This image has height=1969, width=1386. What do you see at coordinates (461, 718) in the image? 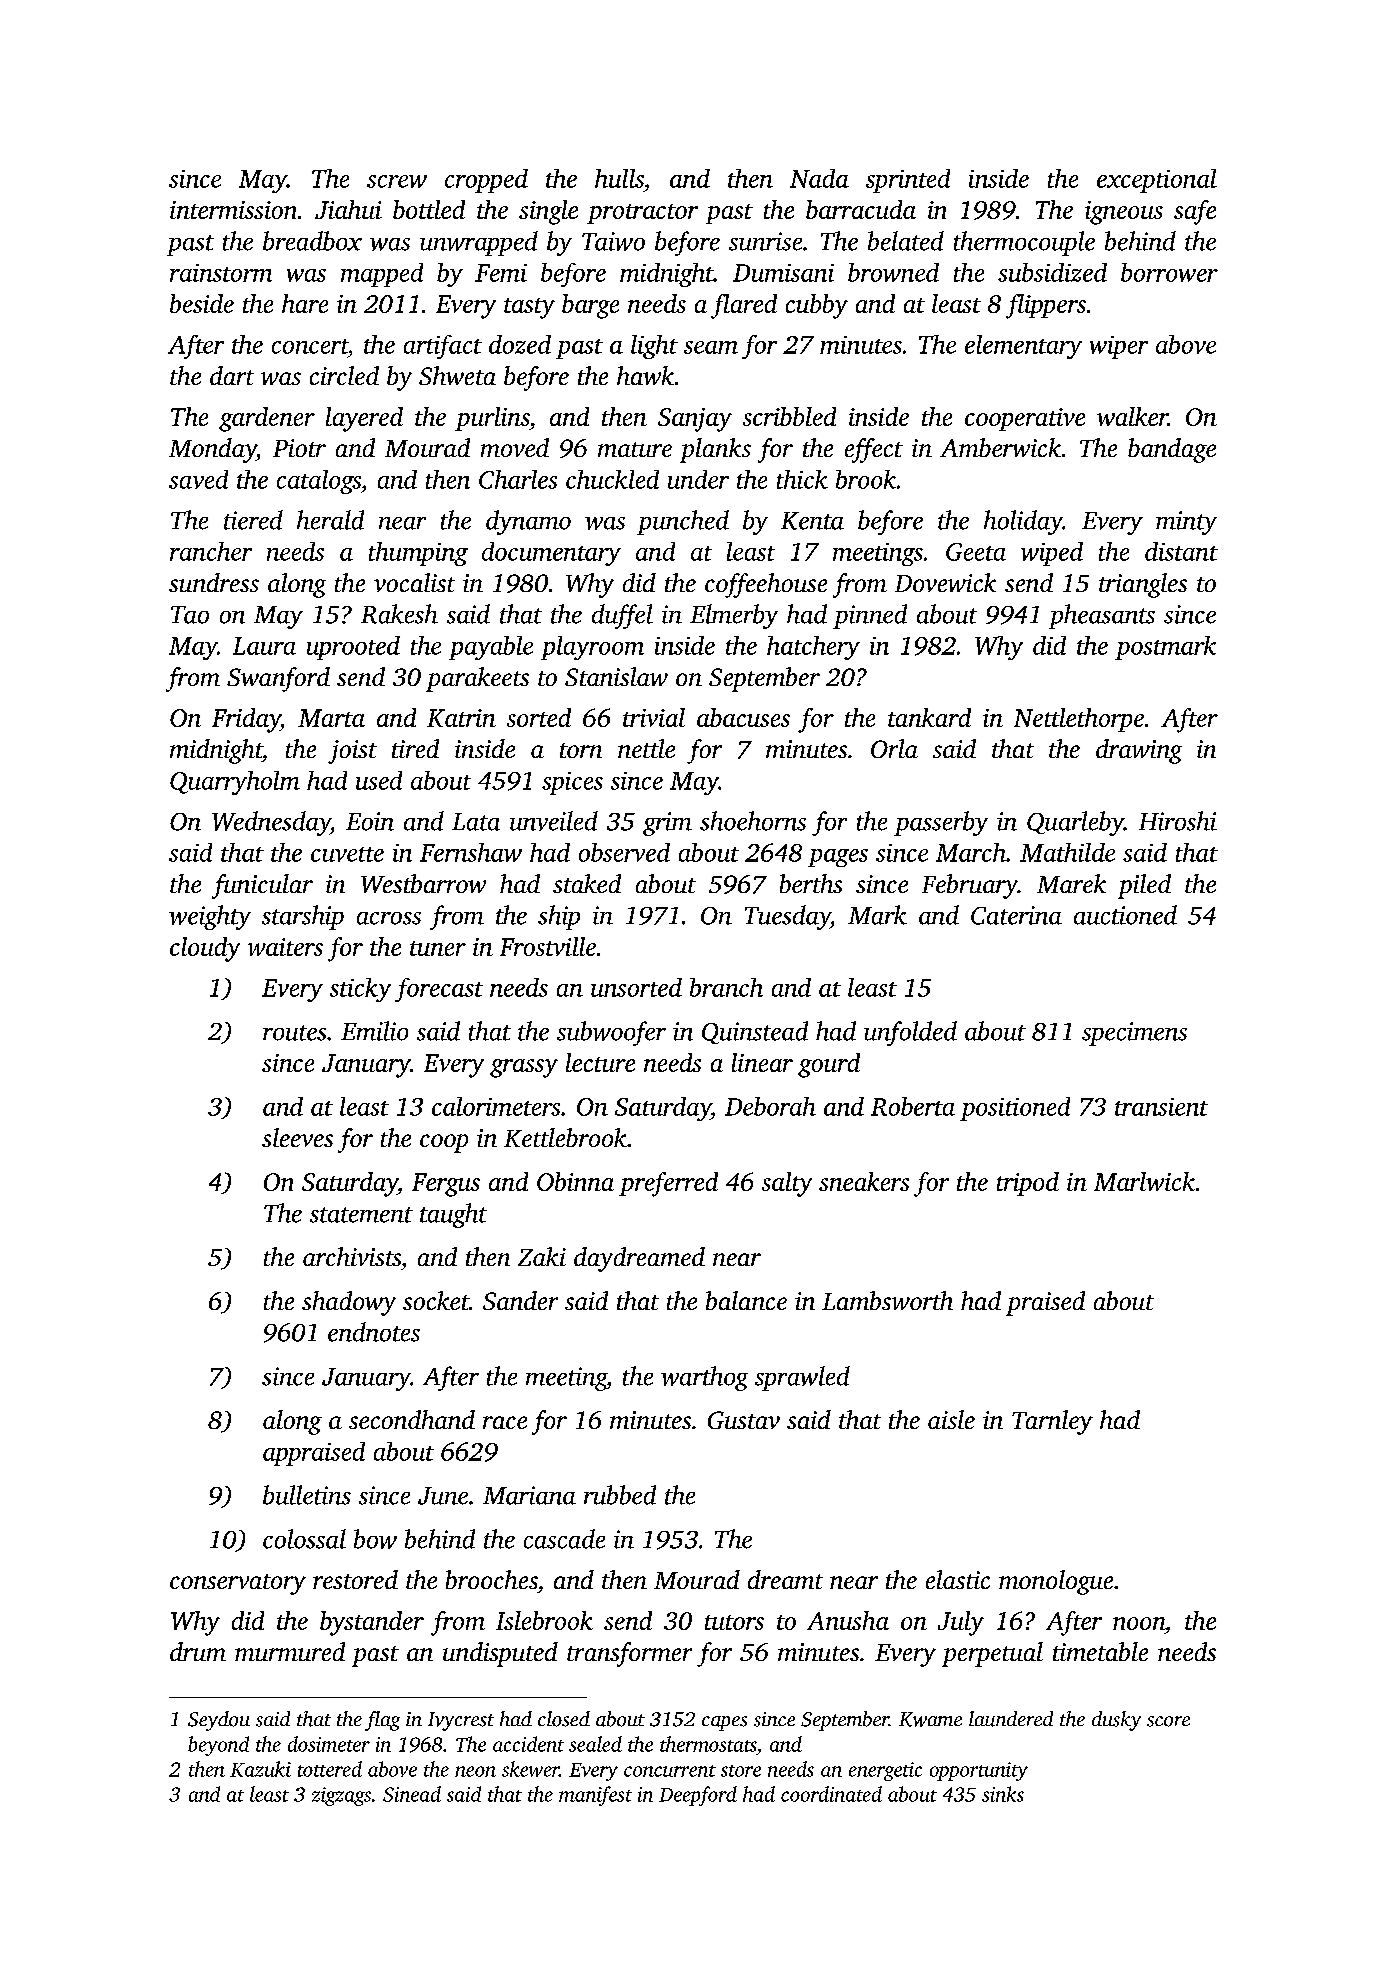
I see `Katrin` at bounding box center [461, 718].
